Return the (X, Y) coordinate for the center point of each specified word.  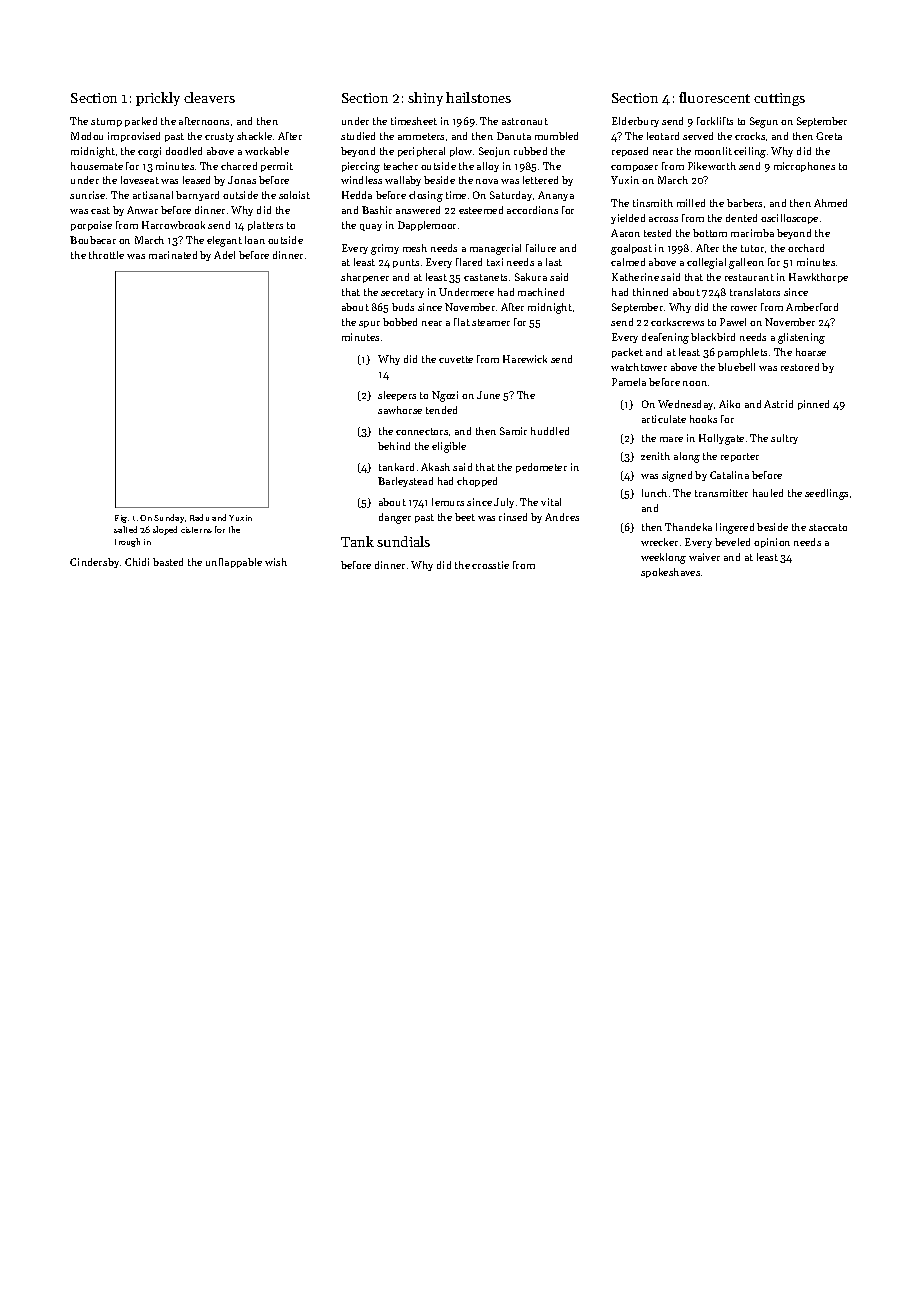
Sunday (169, 518)
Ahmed (830, 203)
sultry (784, 439)
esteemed (481, 210)
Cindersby (94, 563)
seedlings (826, 494)
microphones (804, 167)
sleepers (397, 396)
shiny (425, 99)
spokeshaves (670, 573)
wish (276, 562)
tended (441, 410)
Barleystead (405, 482)
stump (106, 122)
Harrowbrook (173, 225)
